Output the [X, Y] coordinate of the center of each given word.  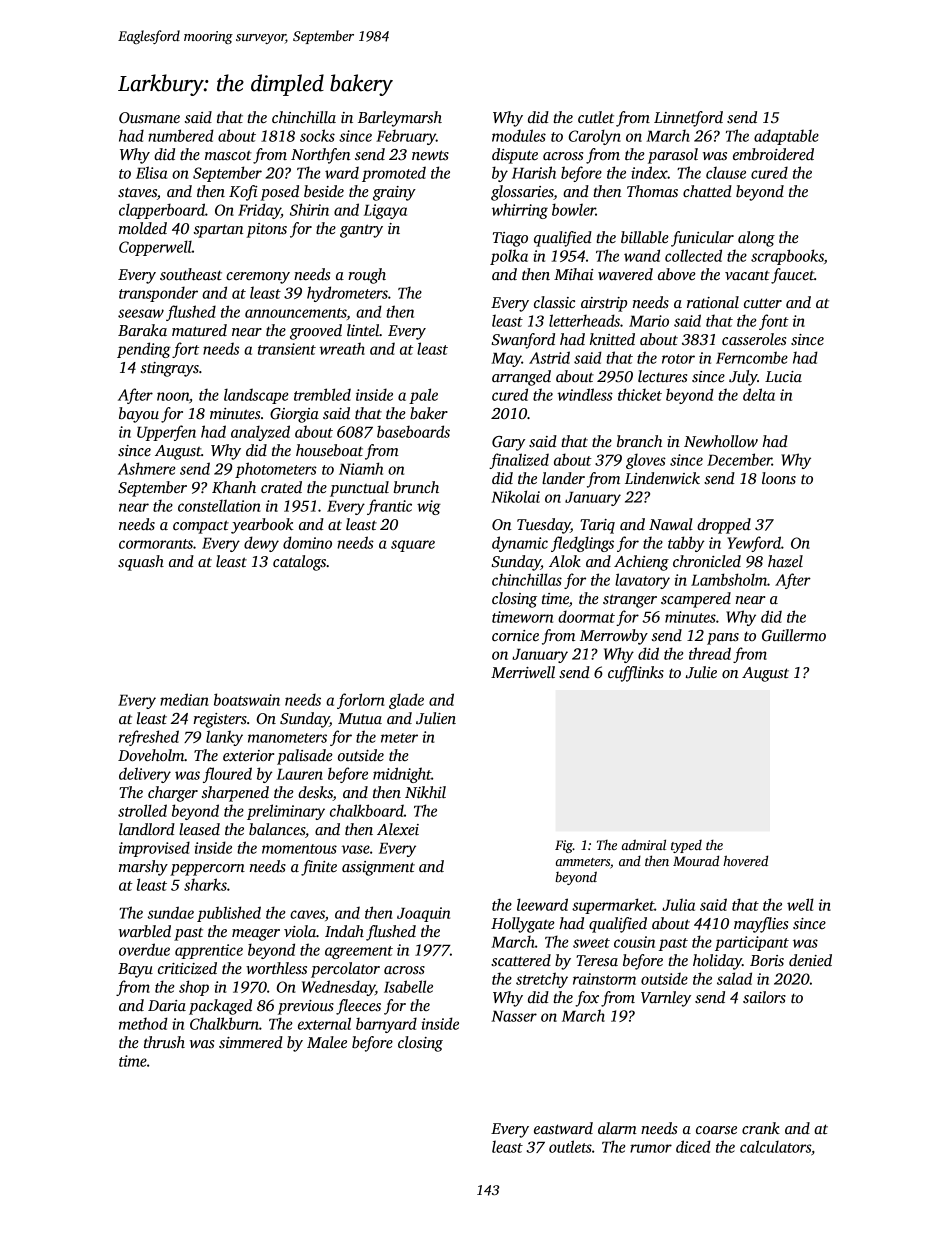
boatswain [247, 699]
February [406, 137]
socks [317, 135]
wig [429, 507]
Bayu [135, 970]
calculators [775, 1146]
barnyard [386, 1025]
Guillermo [794, 635]
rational [713, 302]
